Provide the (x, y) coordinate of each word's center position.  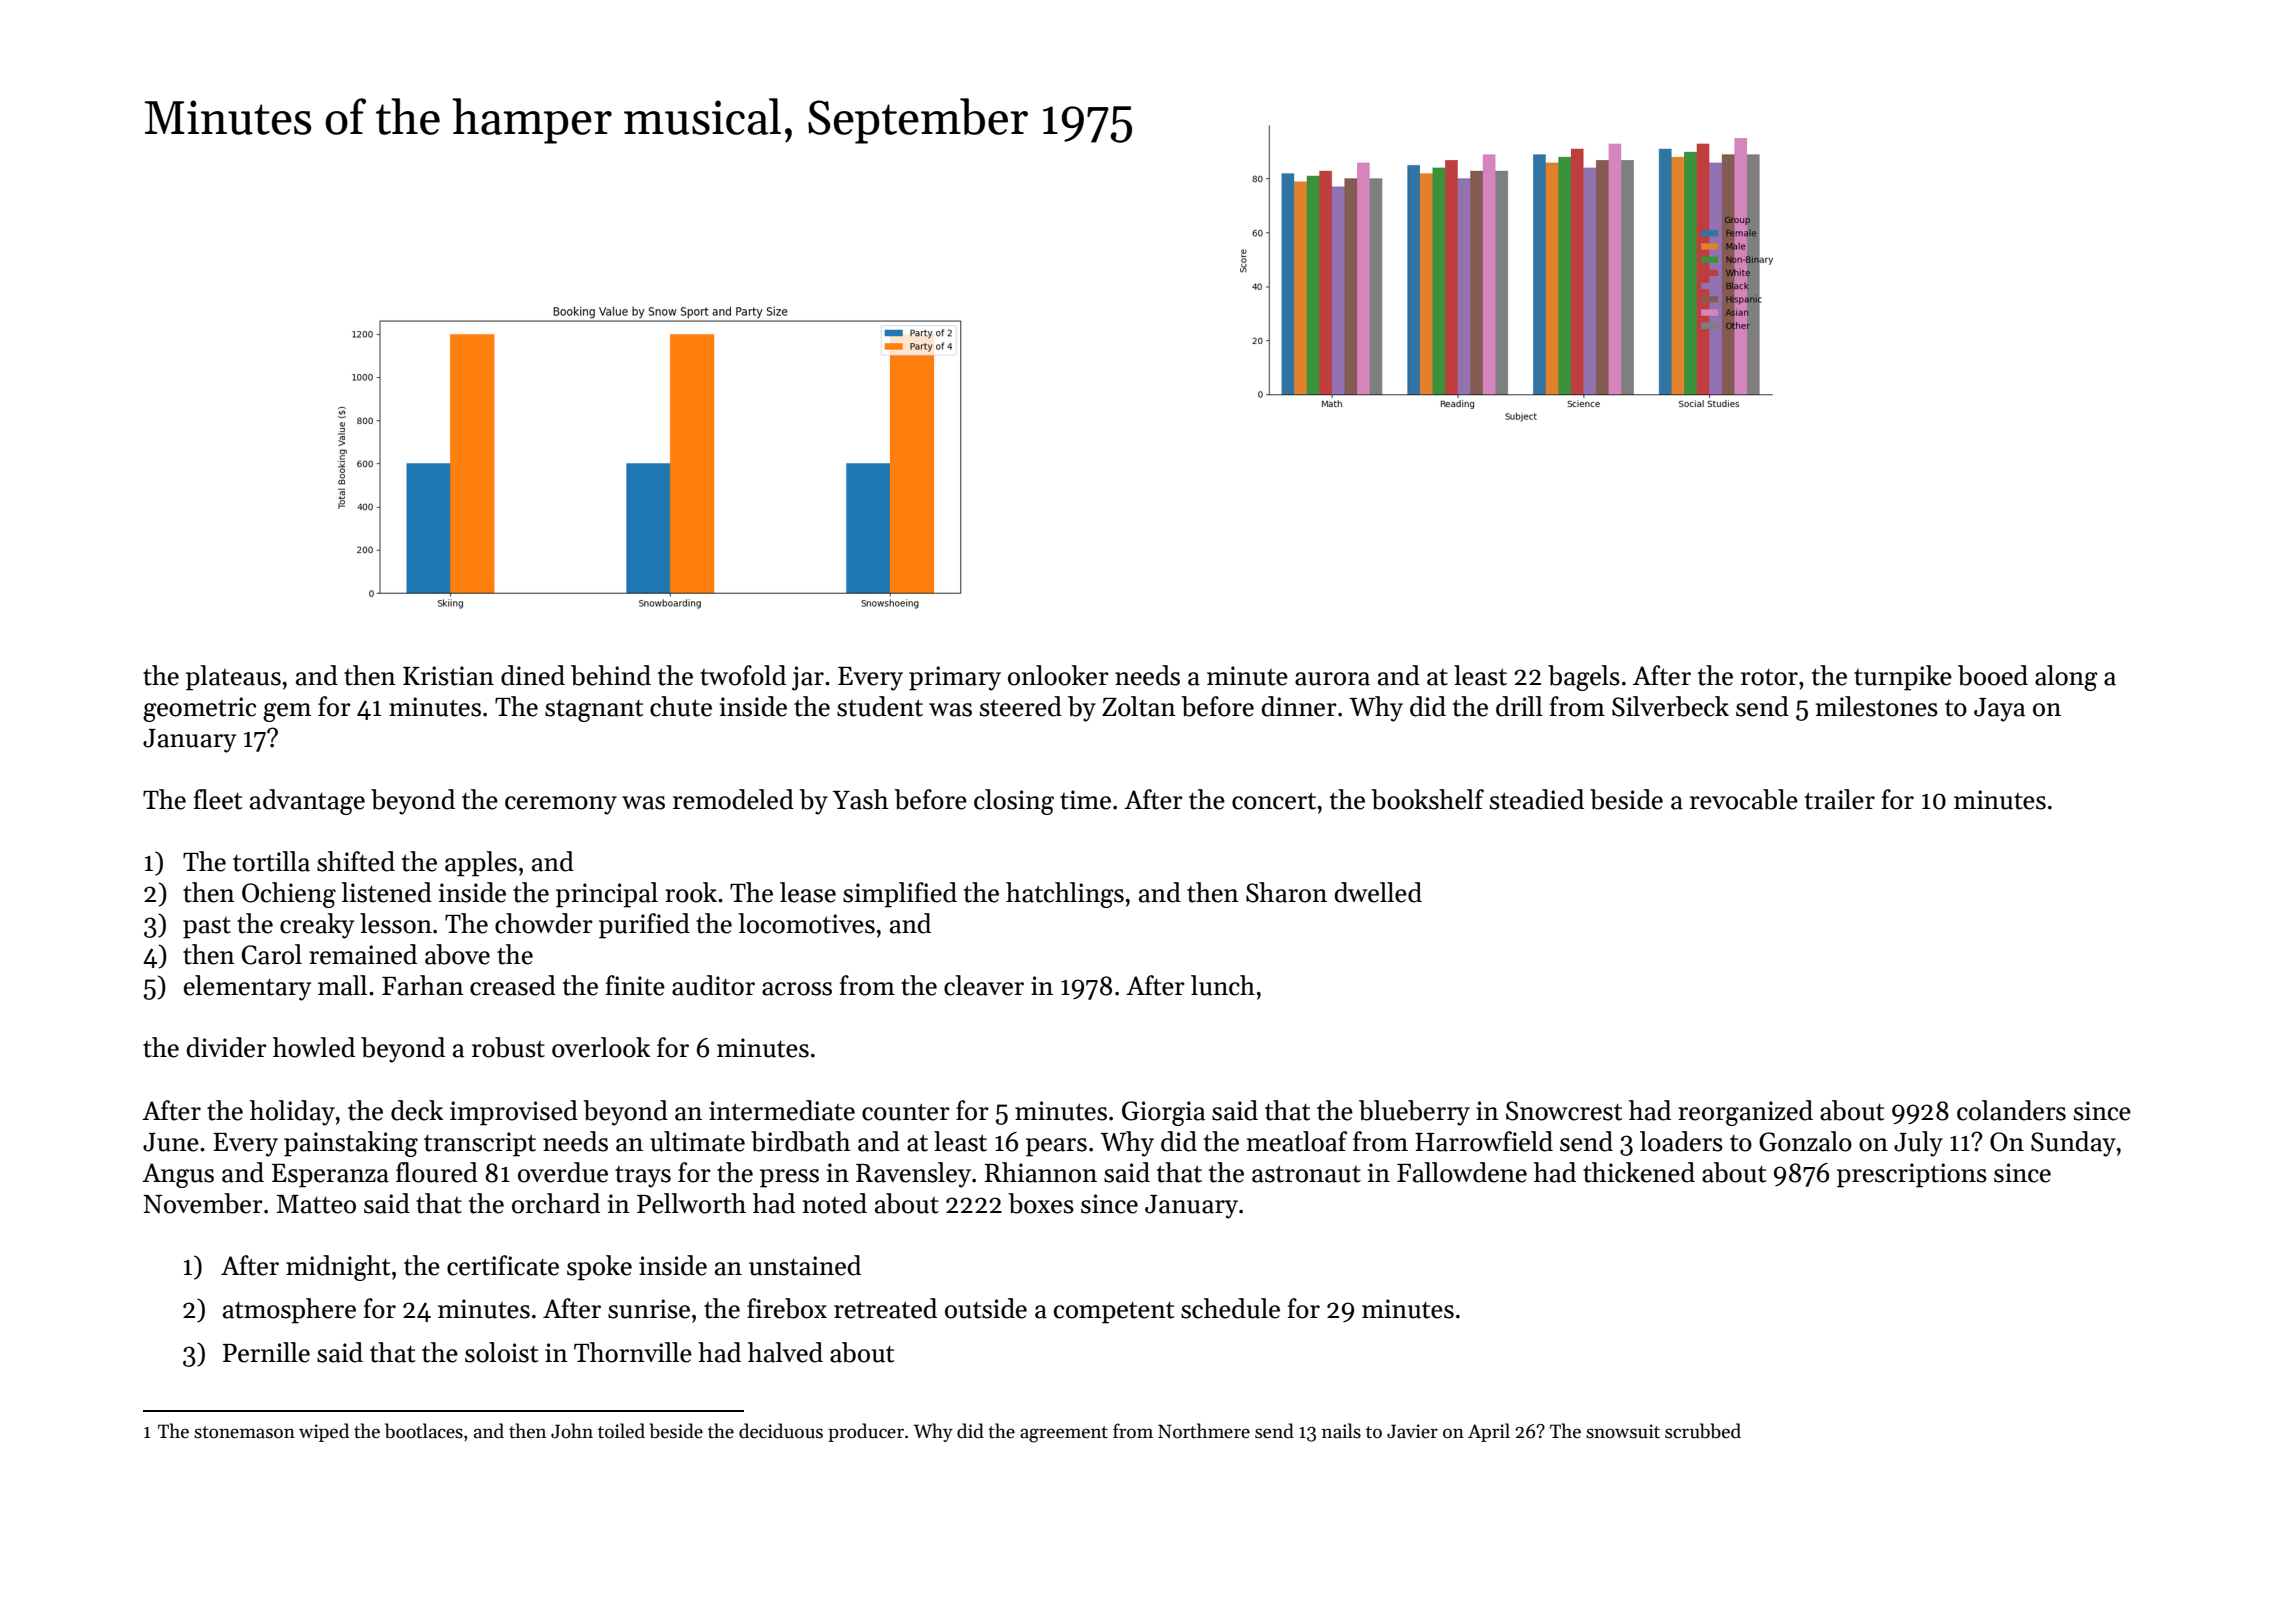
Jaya (1999, 710)
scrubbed (1703, 1431)
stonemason (244, 1432)
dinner (1299, 706)
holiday (292, 1113)
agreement (1064, 1434)
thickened (1639, 1172)
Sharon (1286, 892)
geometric (199, 709)
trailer (1840, 799)
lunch (1223, 985)
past (207, 928)
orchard (556, 1203)
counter (906, 1112)
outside (986, 1308)
